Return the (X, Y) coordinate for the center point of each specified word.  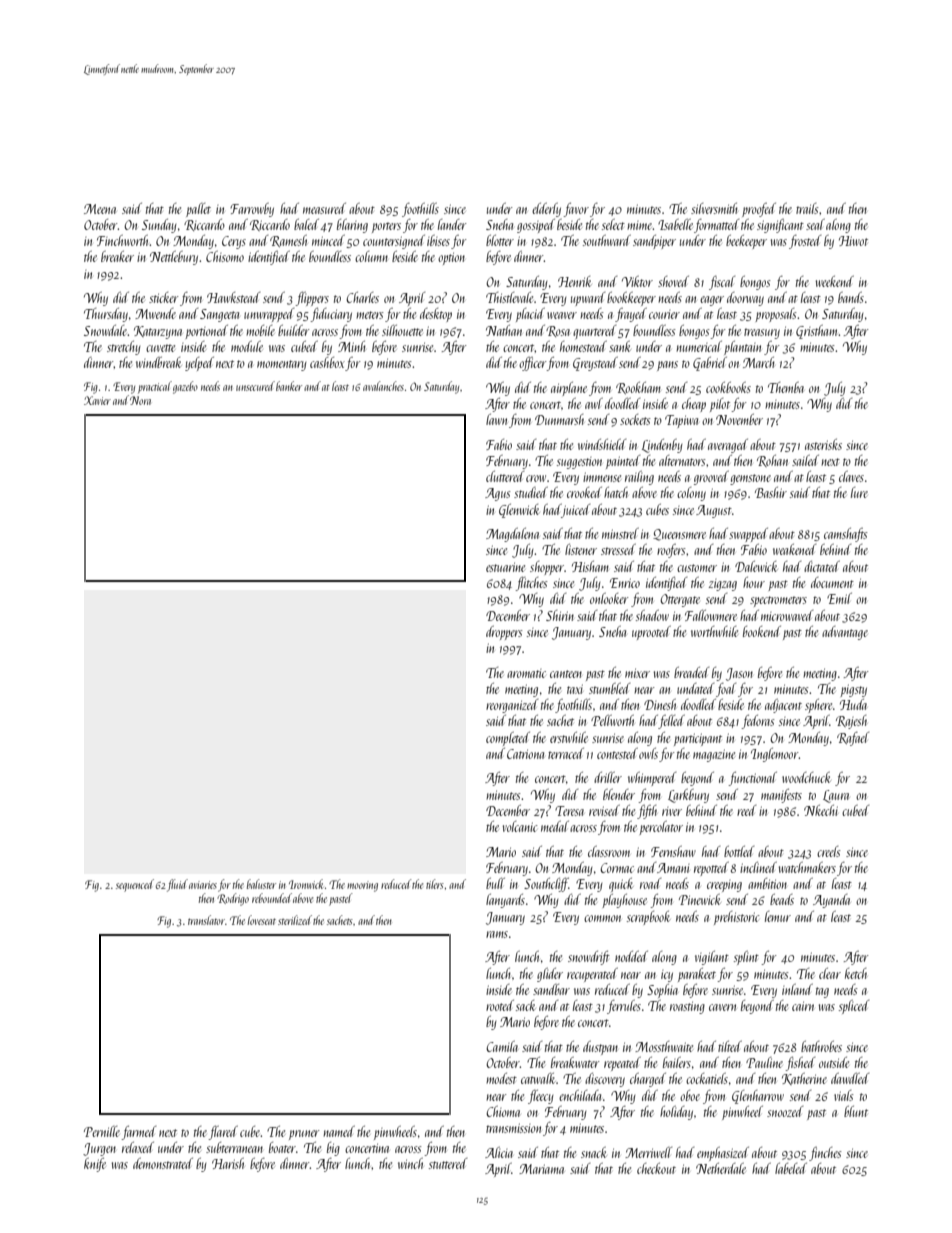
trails (807, 208)
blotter (500, 240)
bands (851, 297)
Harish (228, 1163)
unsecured (255, 386)
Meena (100, 209)
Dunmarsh (559, 419)
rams (497, 934)
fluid (177, 885)
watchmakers (807, 867)
